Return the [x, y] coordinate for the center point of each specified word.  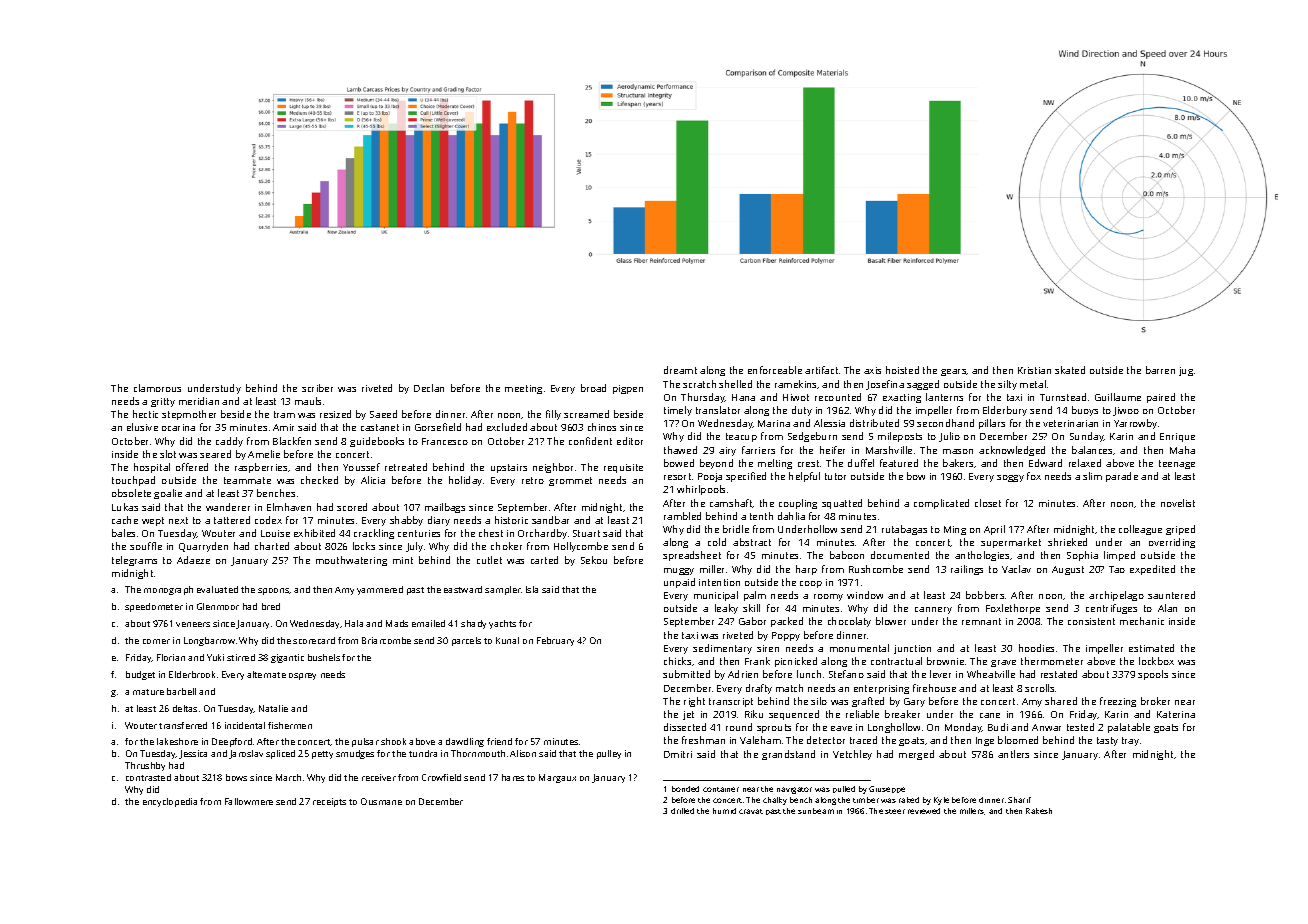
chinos [602, 427]
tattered [232, 520]
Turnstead [1063, 397]
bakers [959, 463]
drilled [682, 811]
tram [284, 414]
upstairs [509, 468]
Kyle [941, 801]
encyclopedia [170, 802]
